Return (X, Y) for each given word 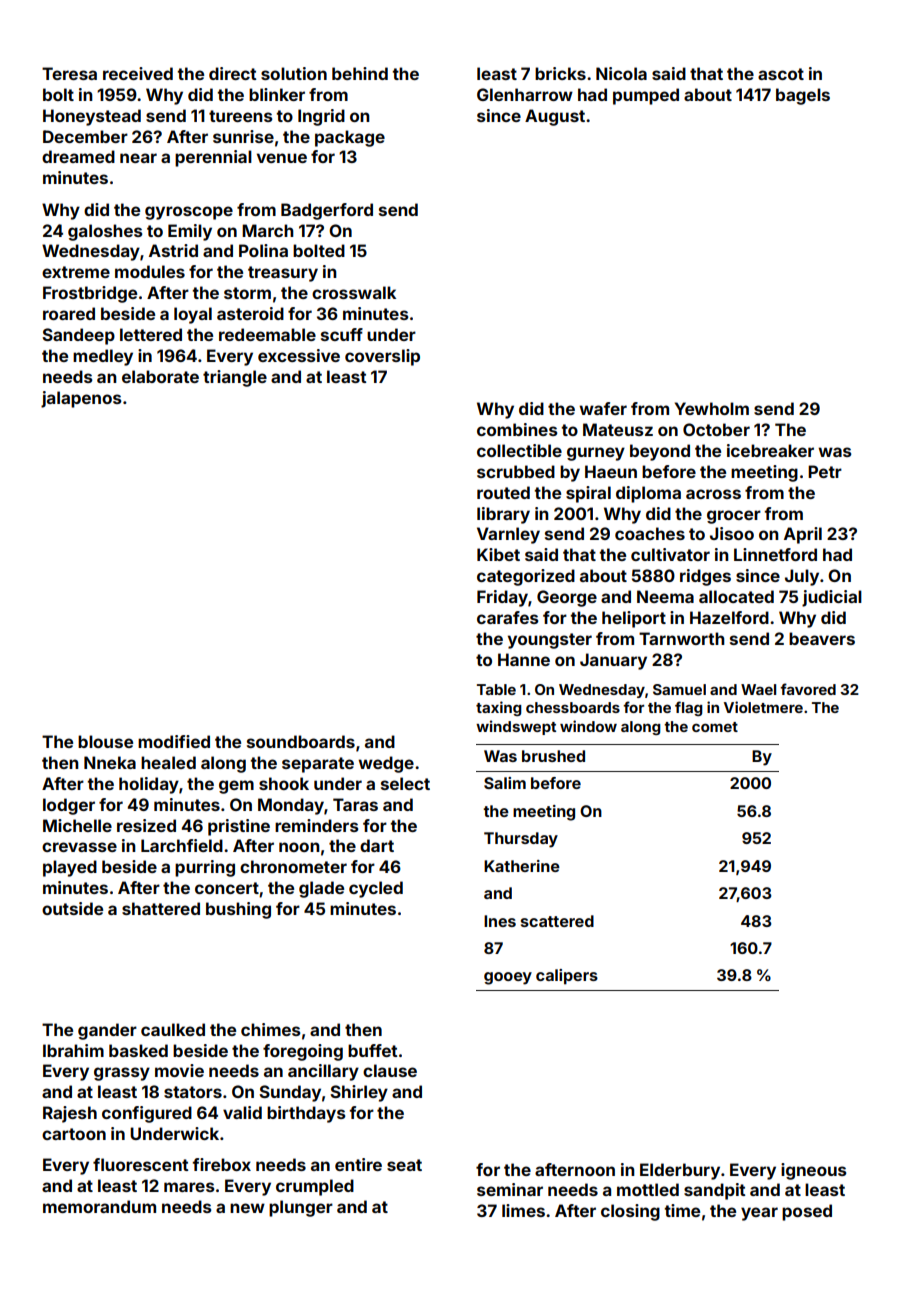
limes (523, 1210)
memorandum (99, 1206)
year (759, 1214)
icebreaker (770, 450)
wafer (603, 408)
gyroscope (189, 213)
